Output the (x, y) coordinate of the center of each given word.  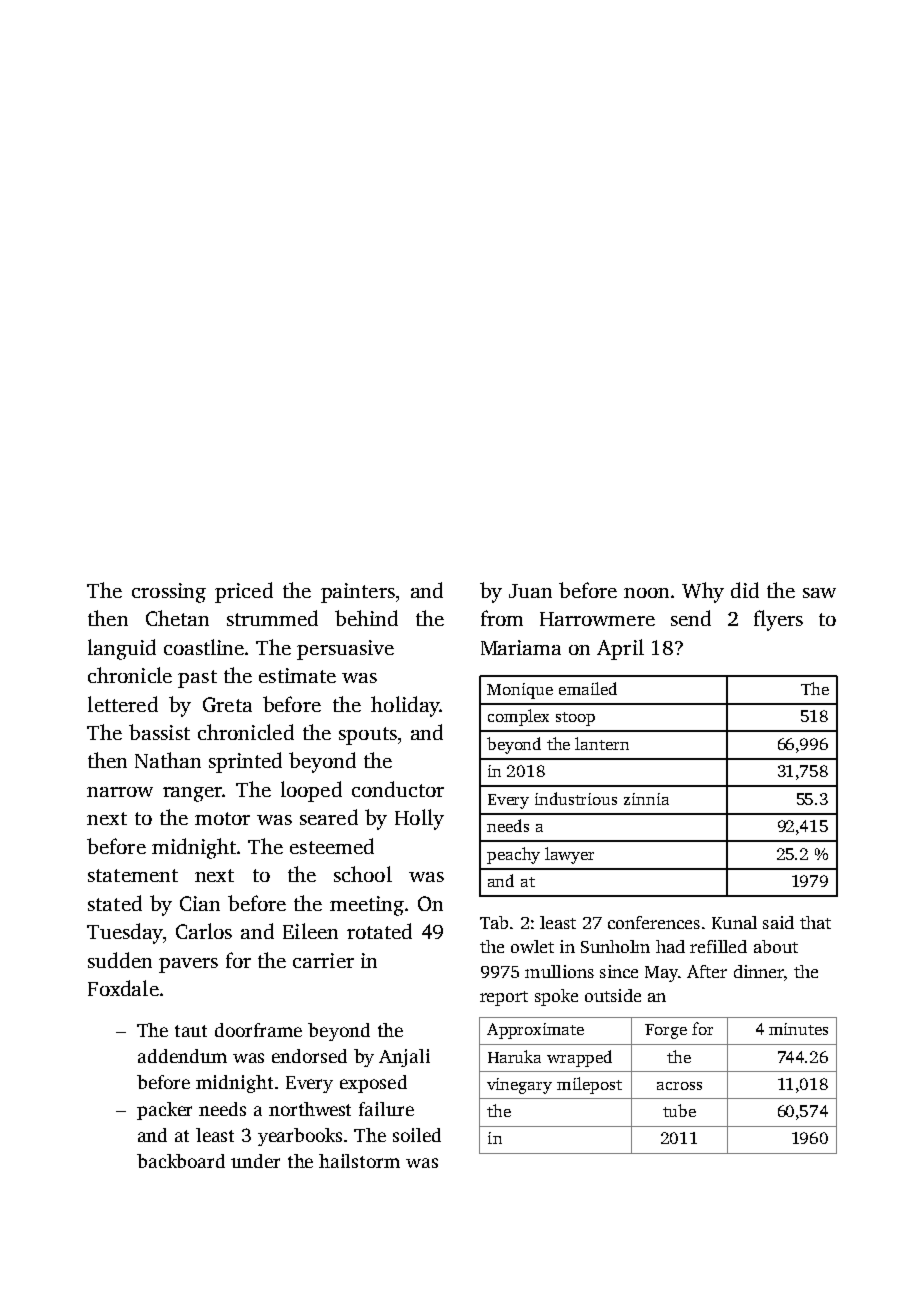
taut (191, 1031)
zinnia (646, 799)
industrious (576, 798)
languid (122, 649)
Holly (419, 819)
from (502, 618)
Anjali (404, 1058)
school (363, 874)
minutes (798, 1029)
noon (646, 593)
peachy (513, 855)
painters (358, 593)
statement (133, 875)
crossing (169, 593)
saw (819, 593)
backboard (181, 1161)
